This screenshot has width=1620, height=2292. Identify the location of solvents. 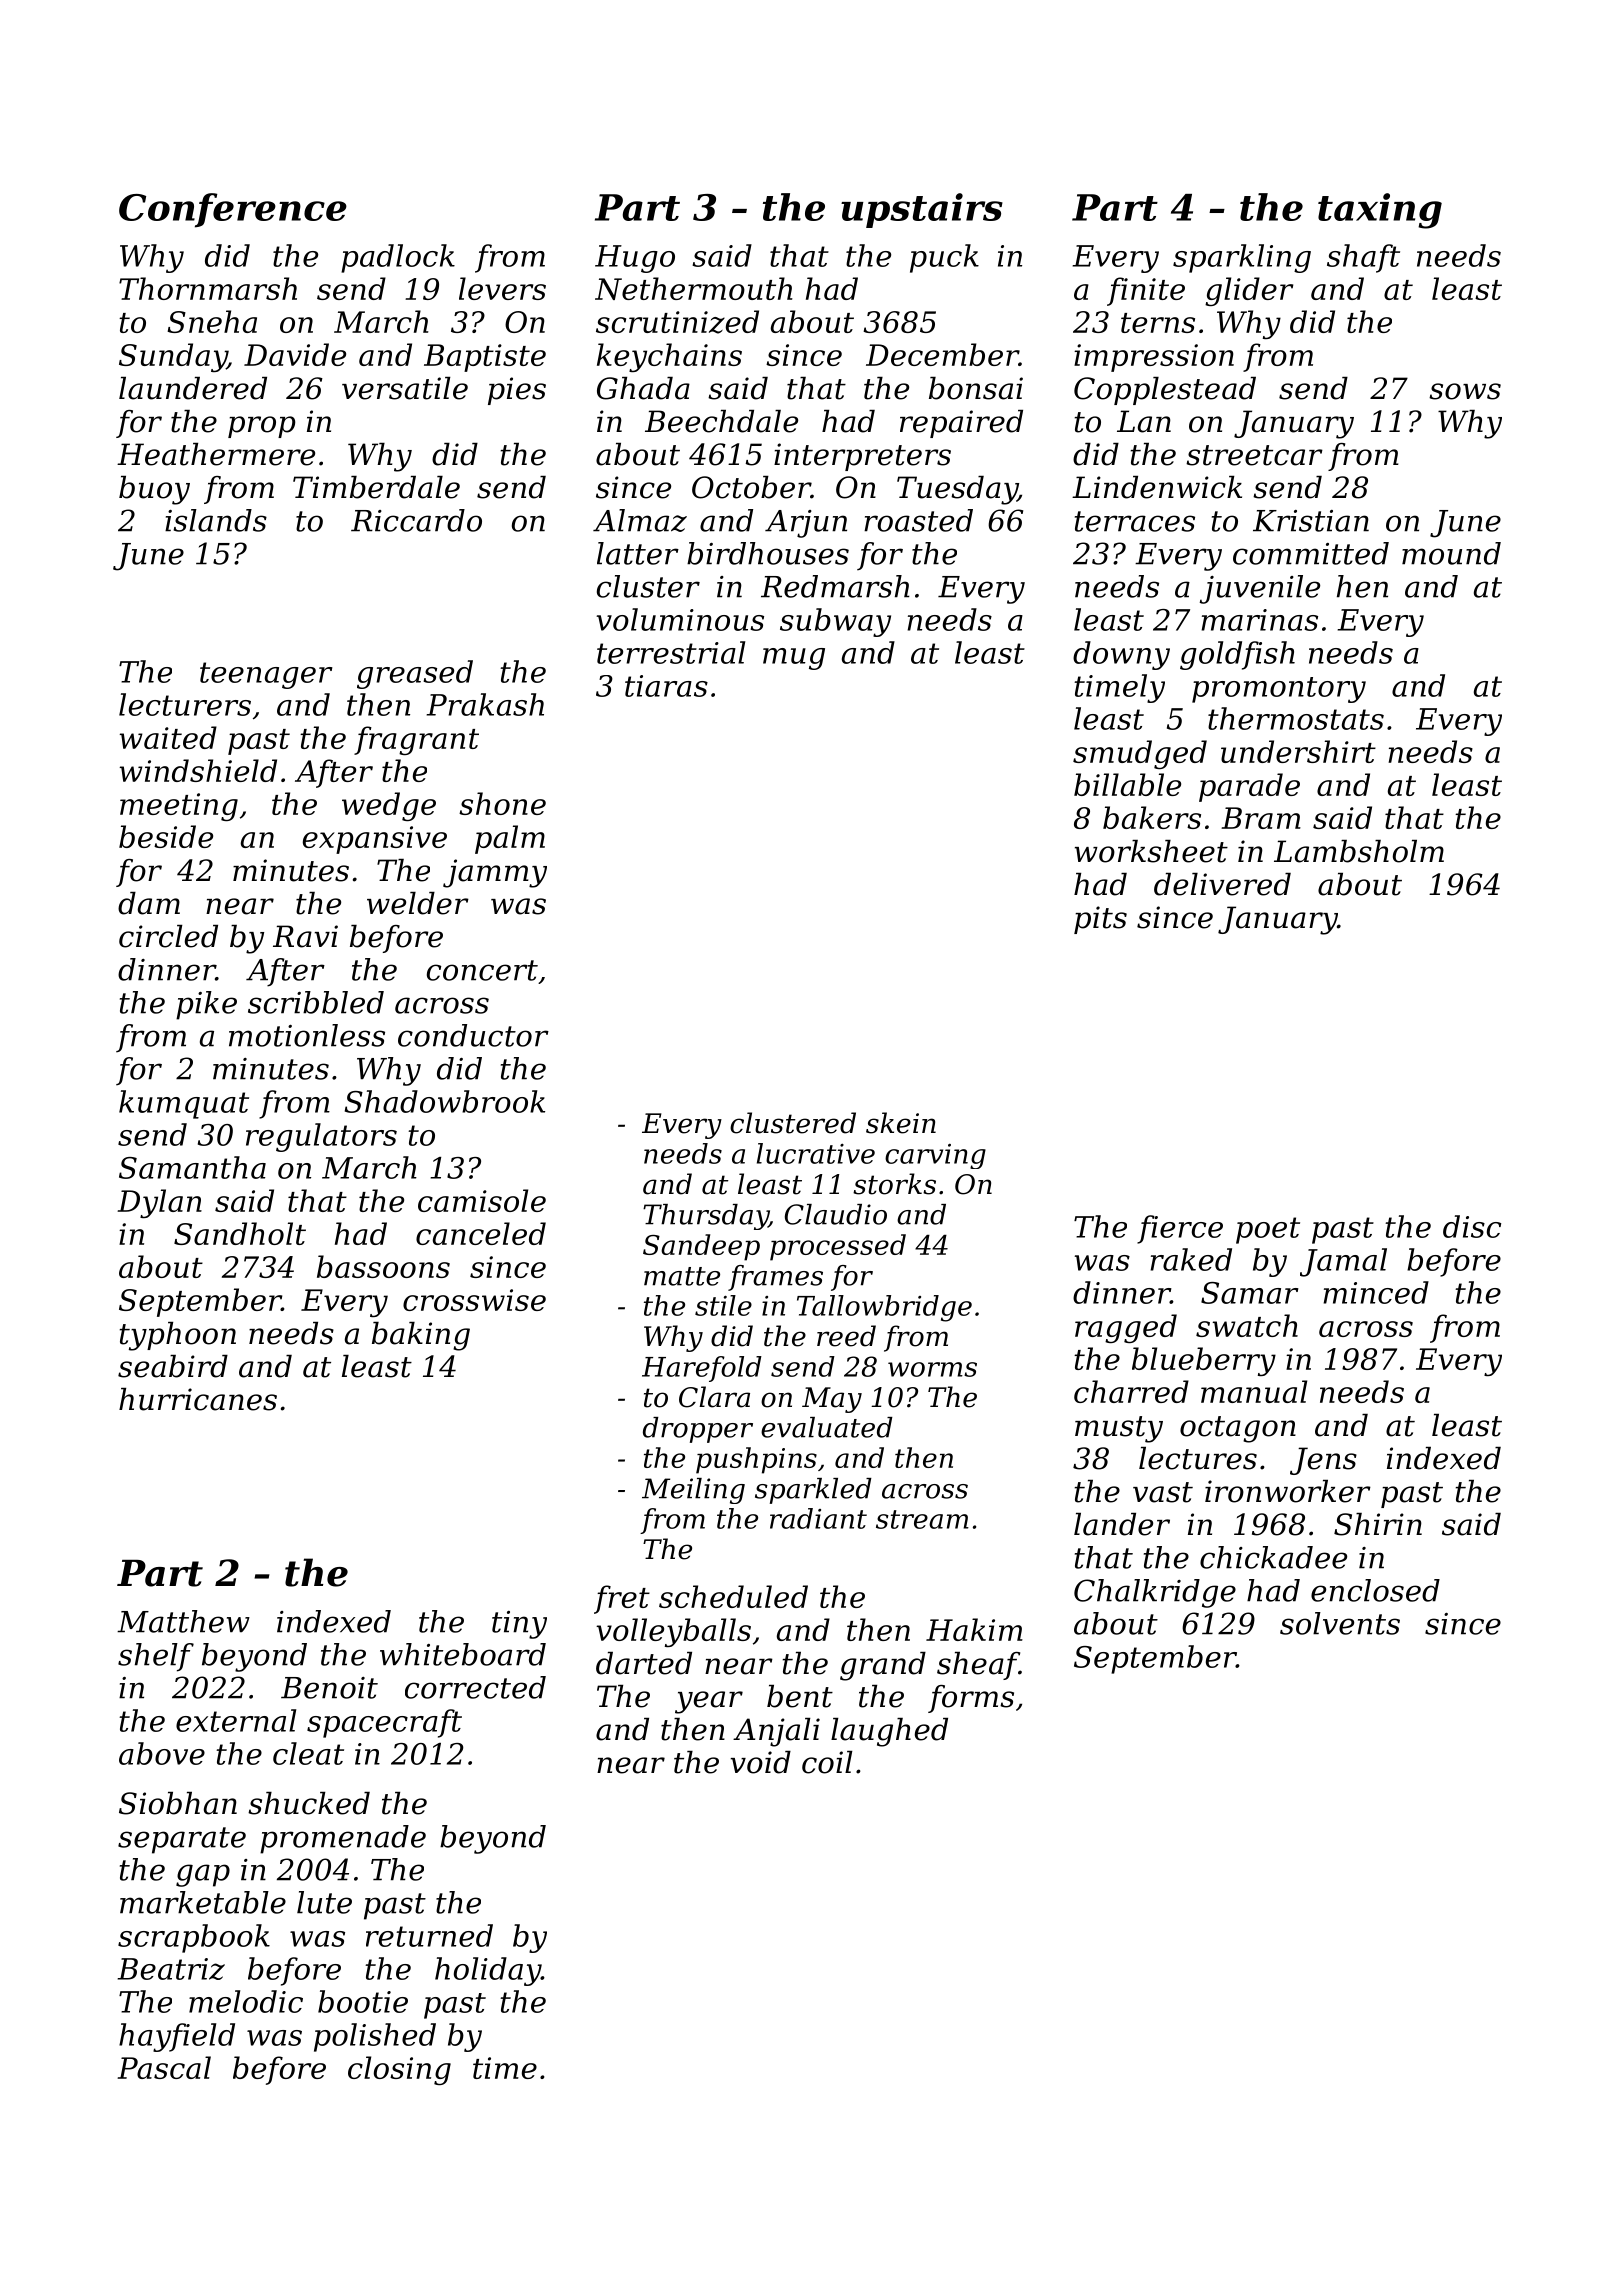
(1340, 1623).
